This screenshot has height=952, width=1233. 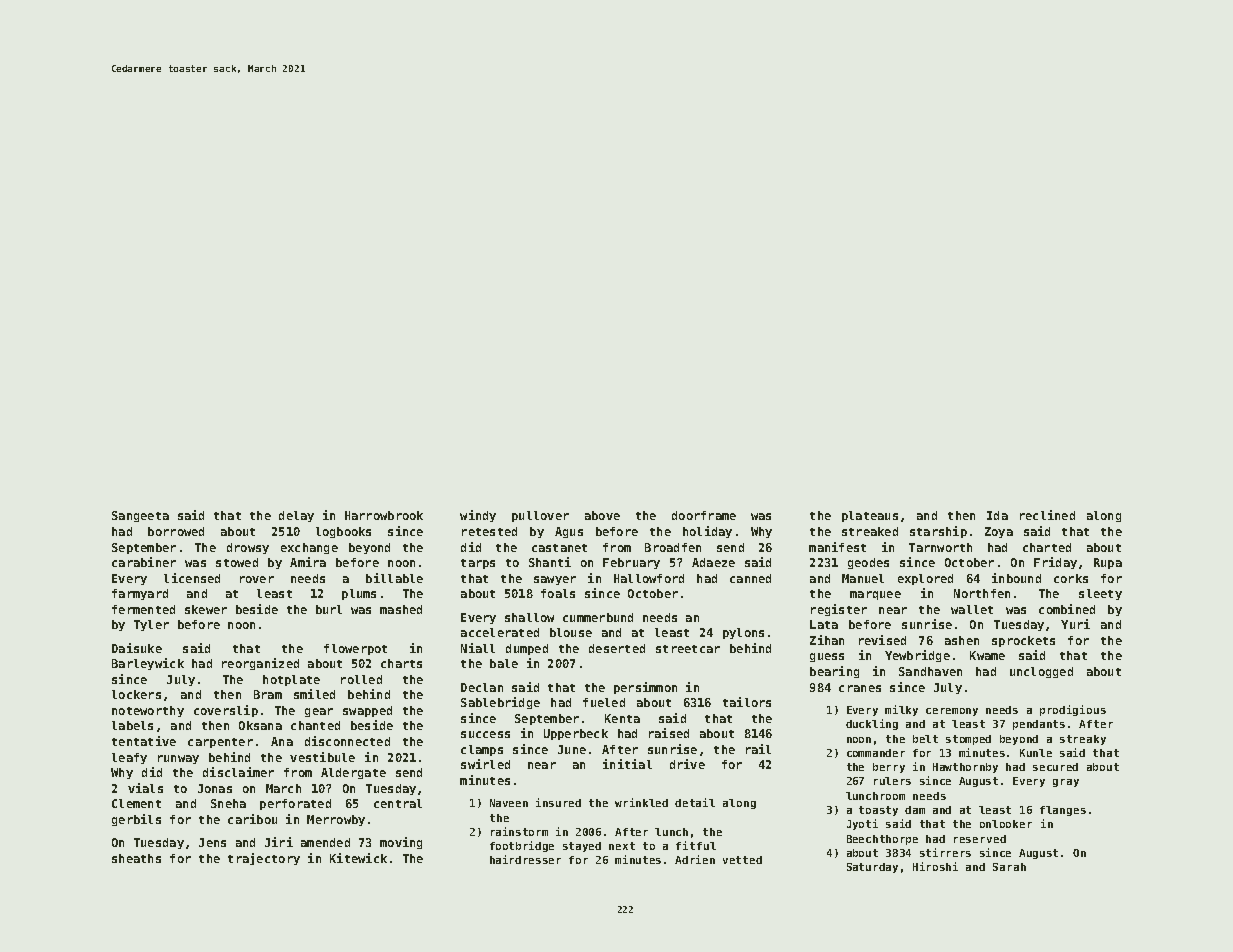 What do you see at coordinates (1066, 783) in the screenshot?
I see `gray` at bounding box center [1066, 783].
